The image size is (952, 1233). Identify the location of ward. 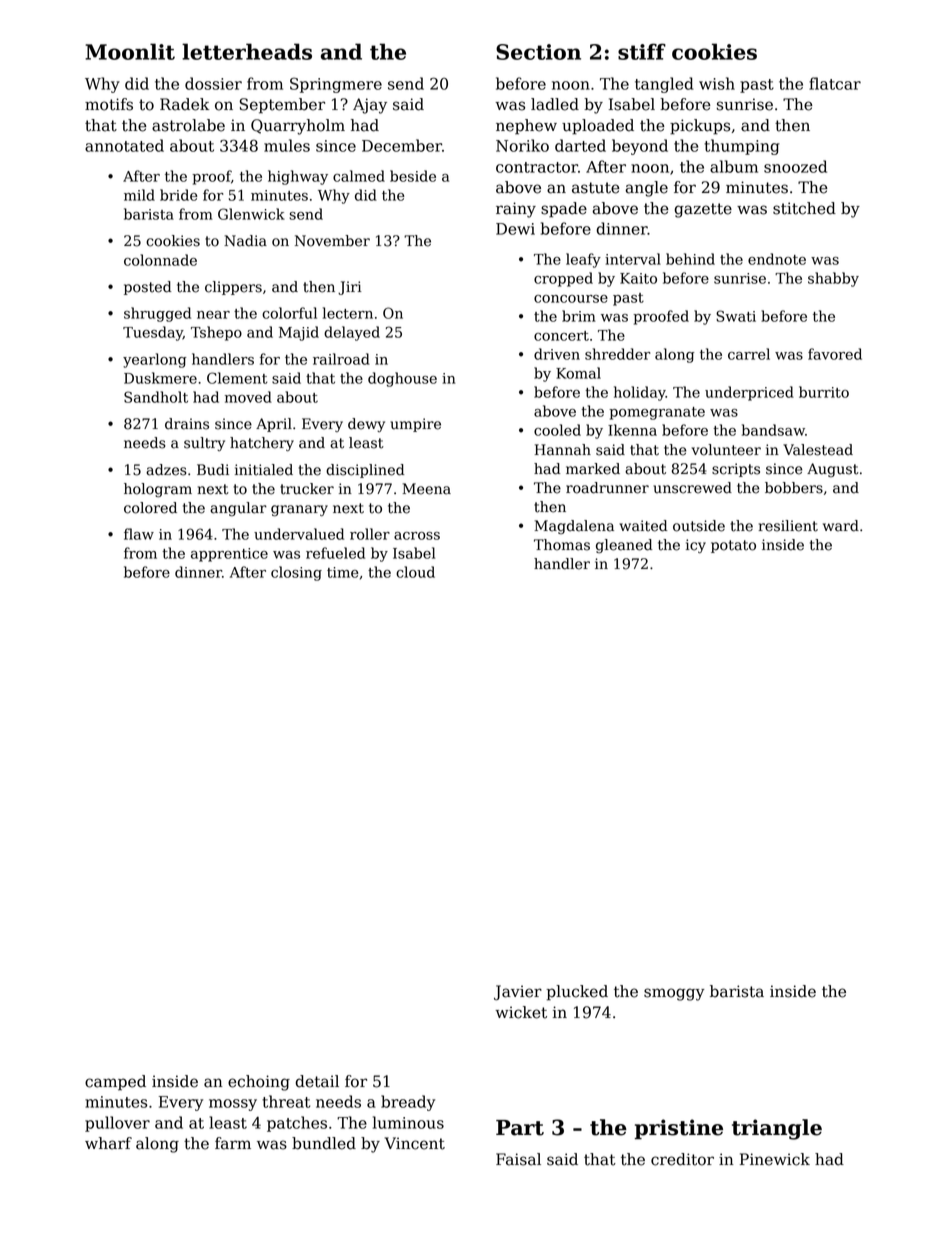
(841, 526).
